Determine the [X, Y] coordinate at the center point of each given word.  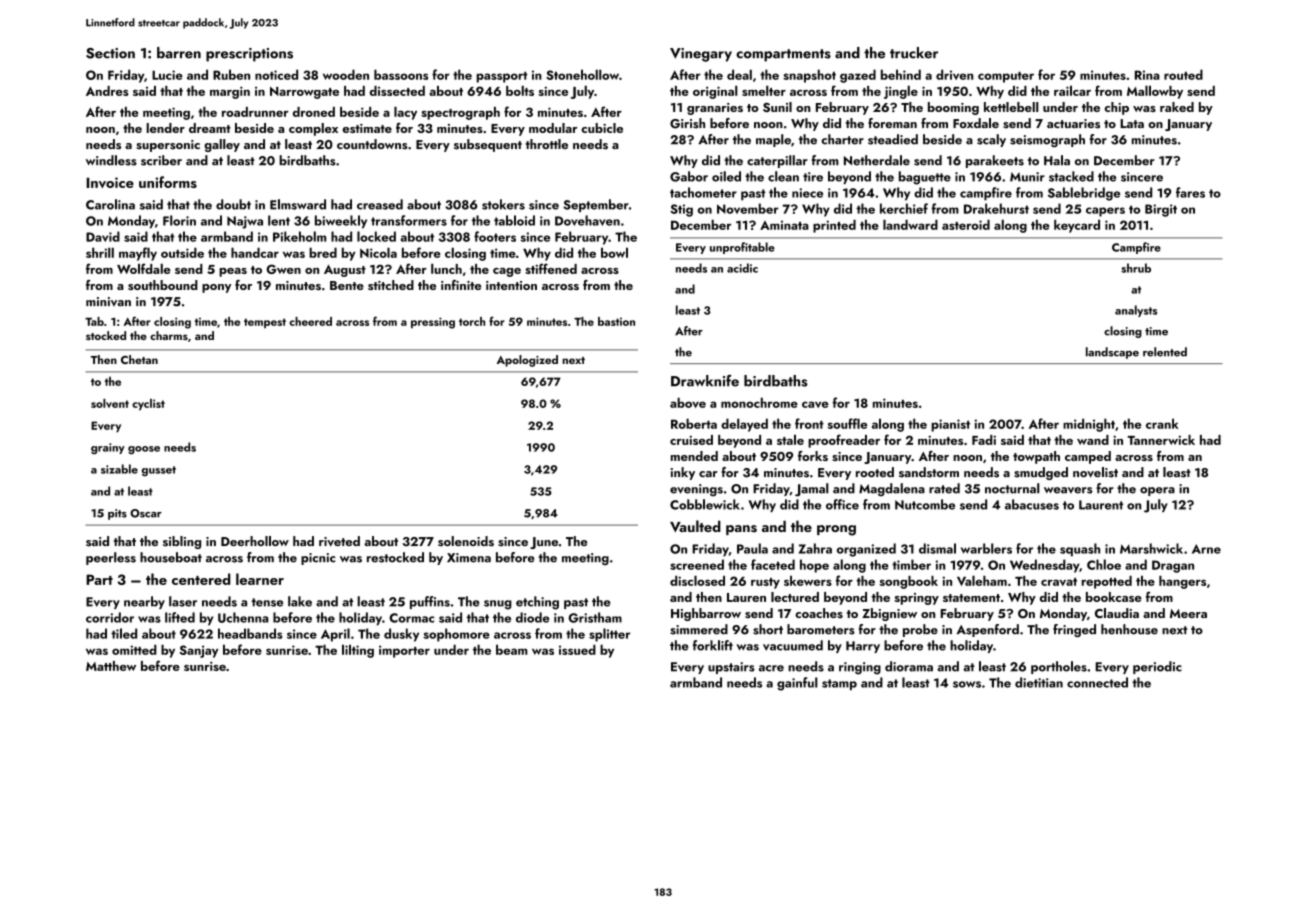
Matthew [111, 666]
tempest [265, 323]
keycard [1077, 226]
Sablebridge [1084, 194]
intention [511, 285]
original [715, 92]
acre [771, 668]
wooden [346, 74]
